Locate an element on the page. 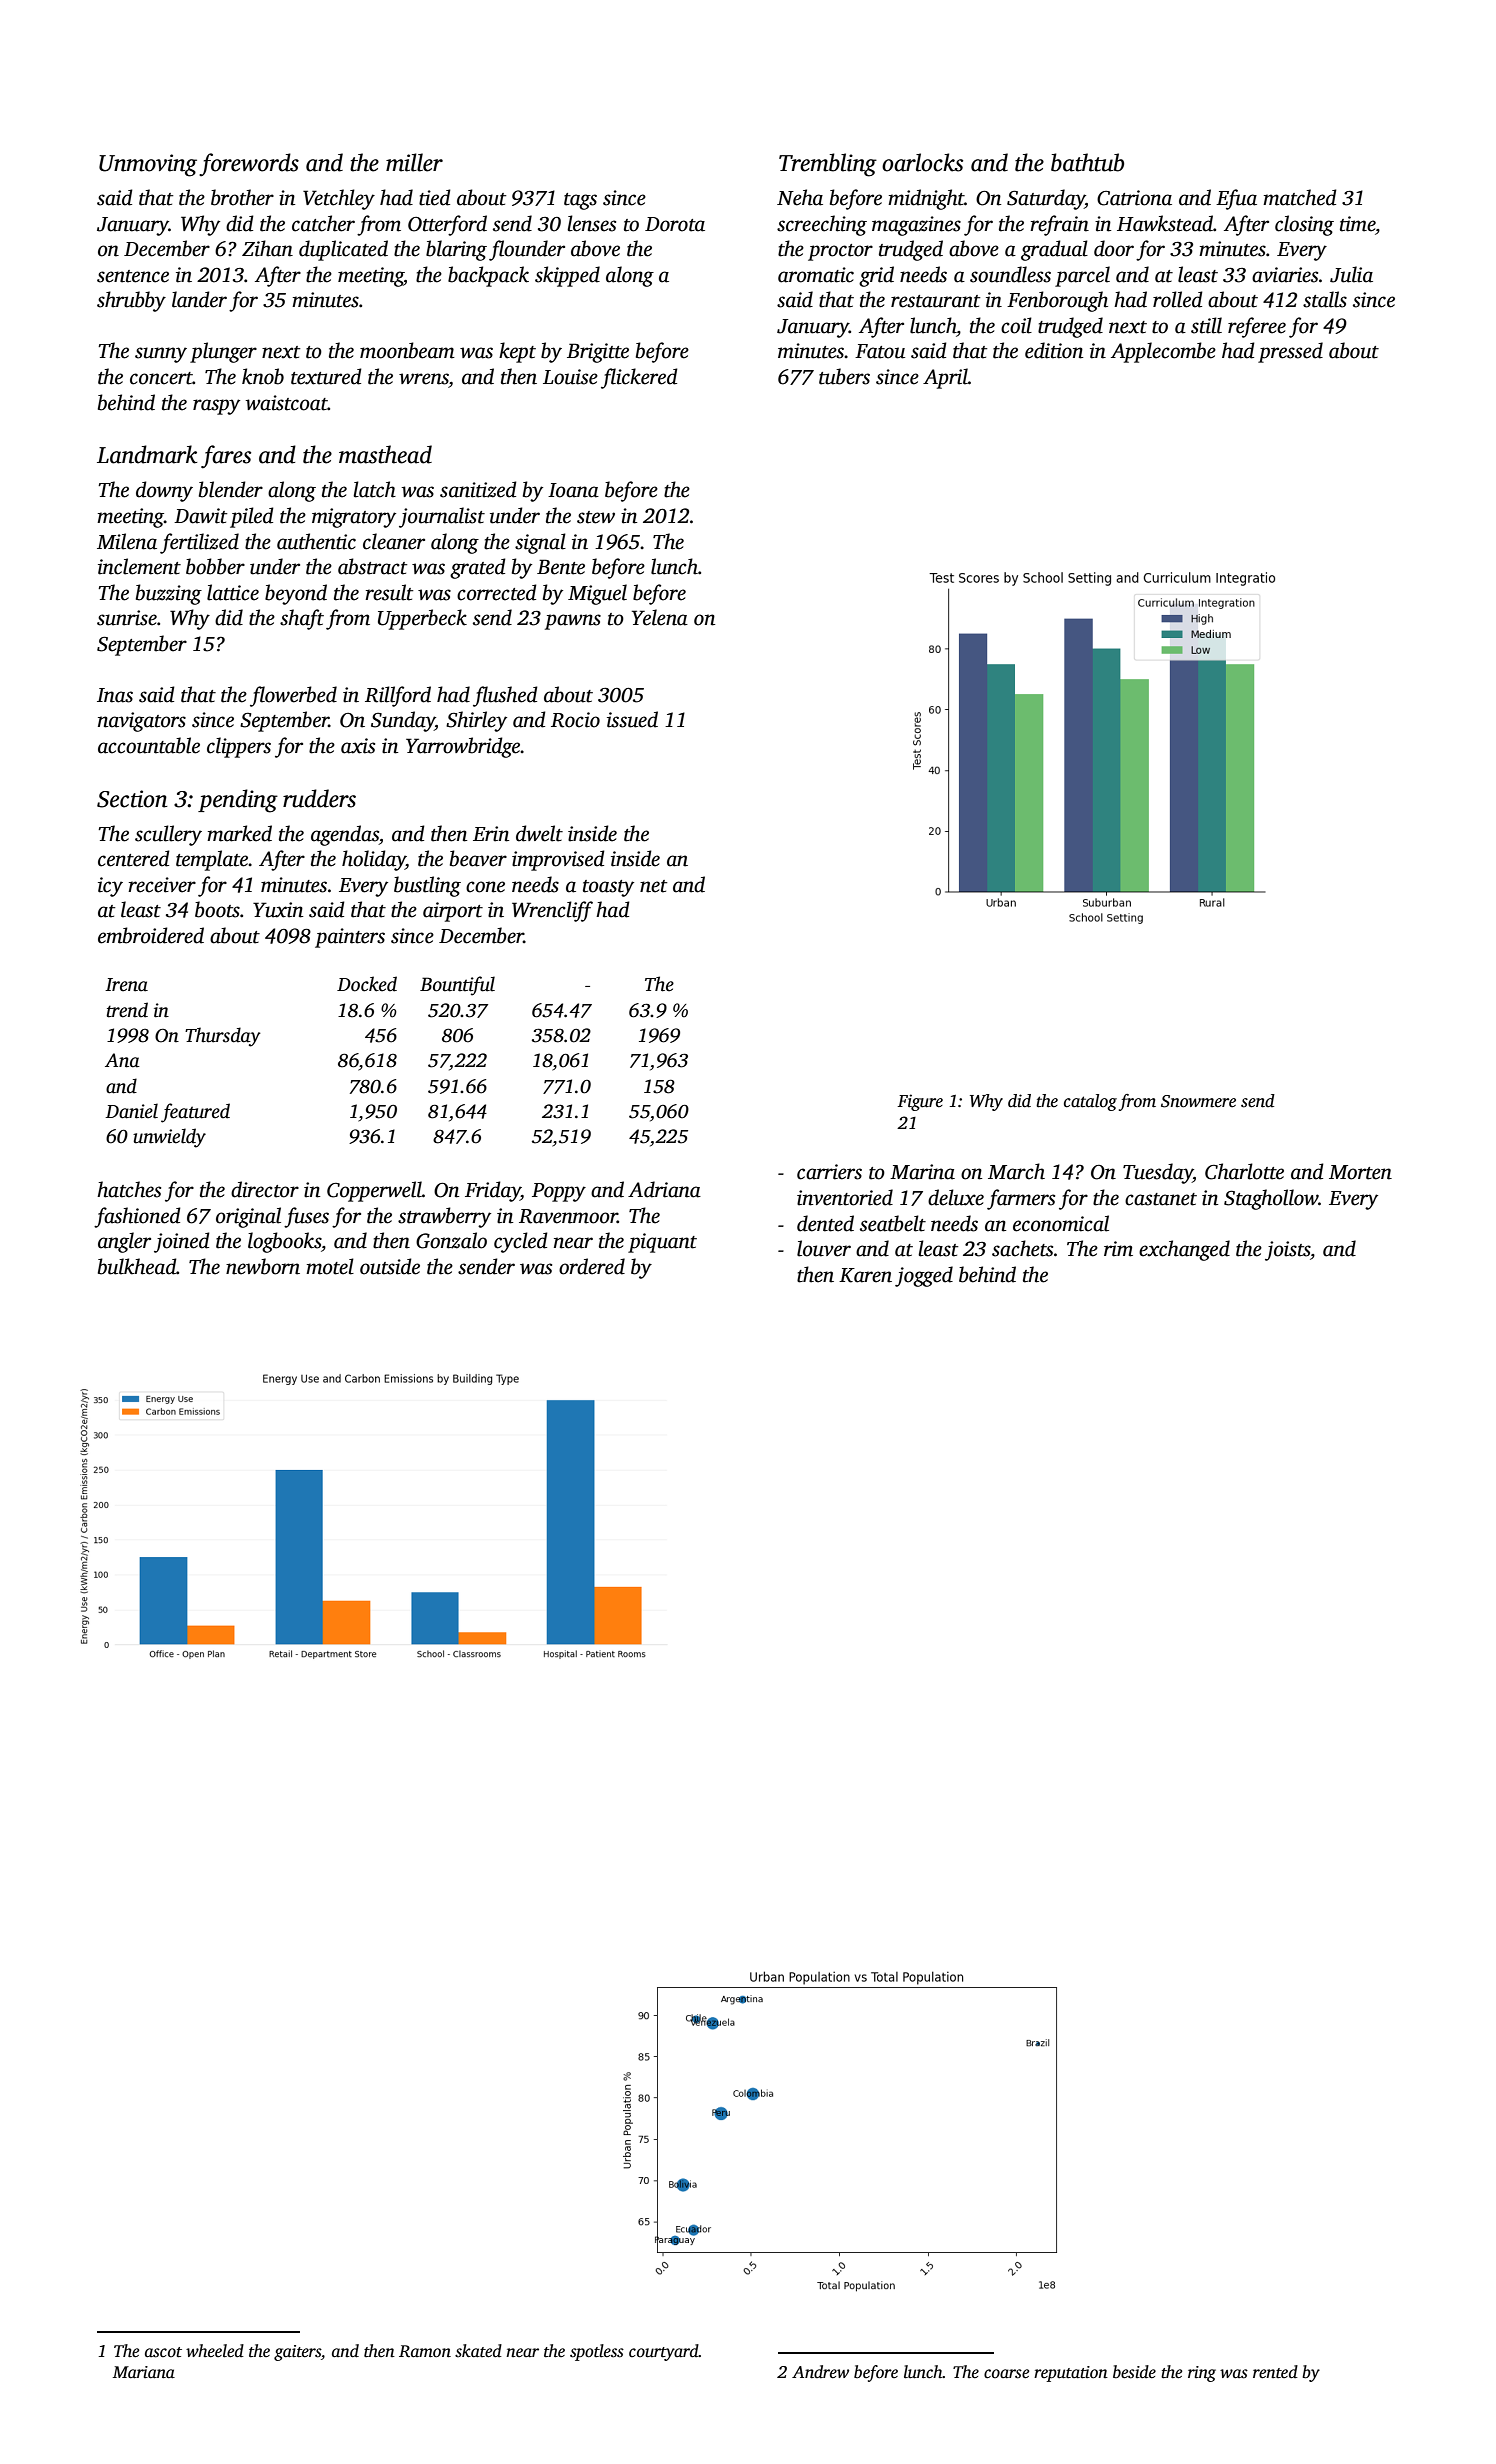  newborn is located at coordinates (263, 1266).
